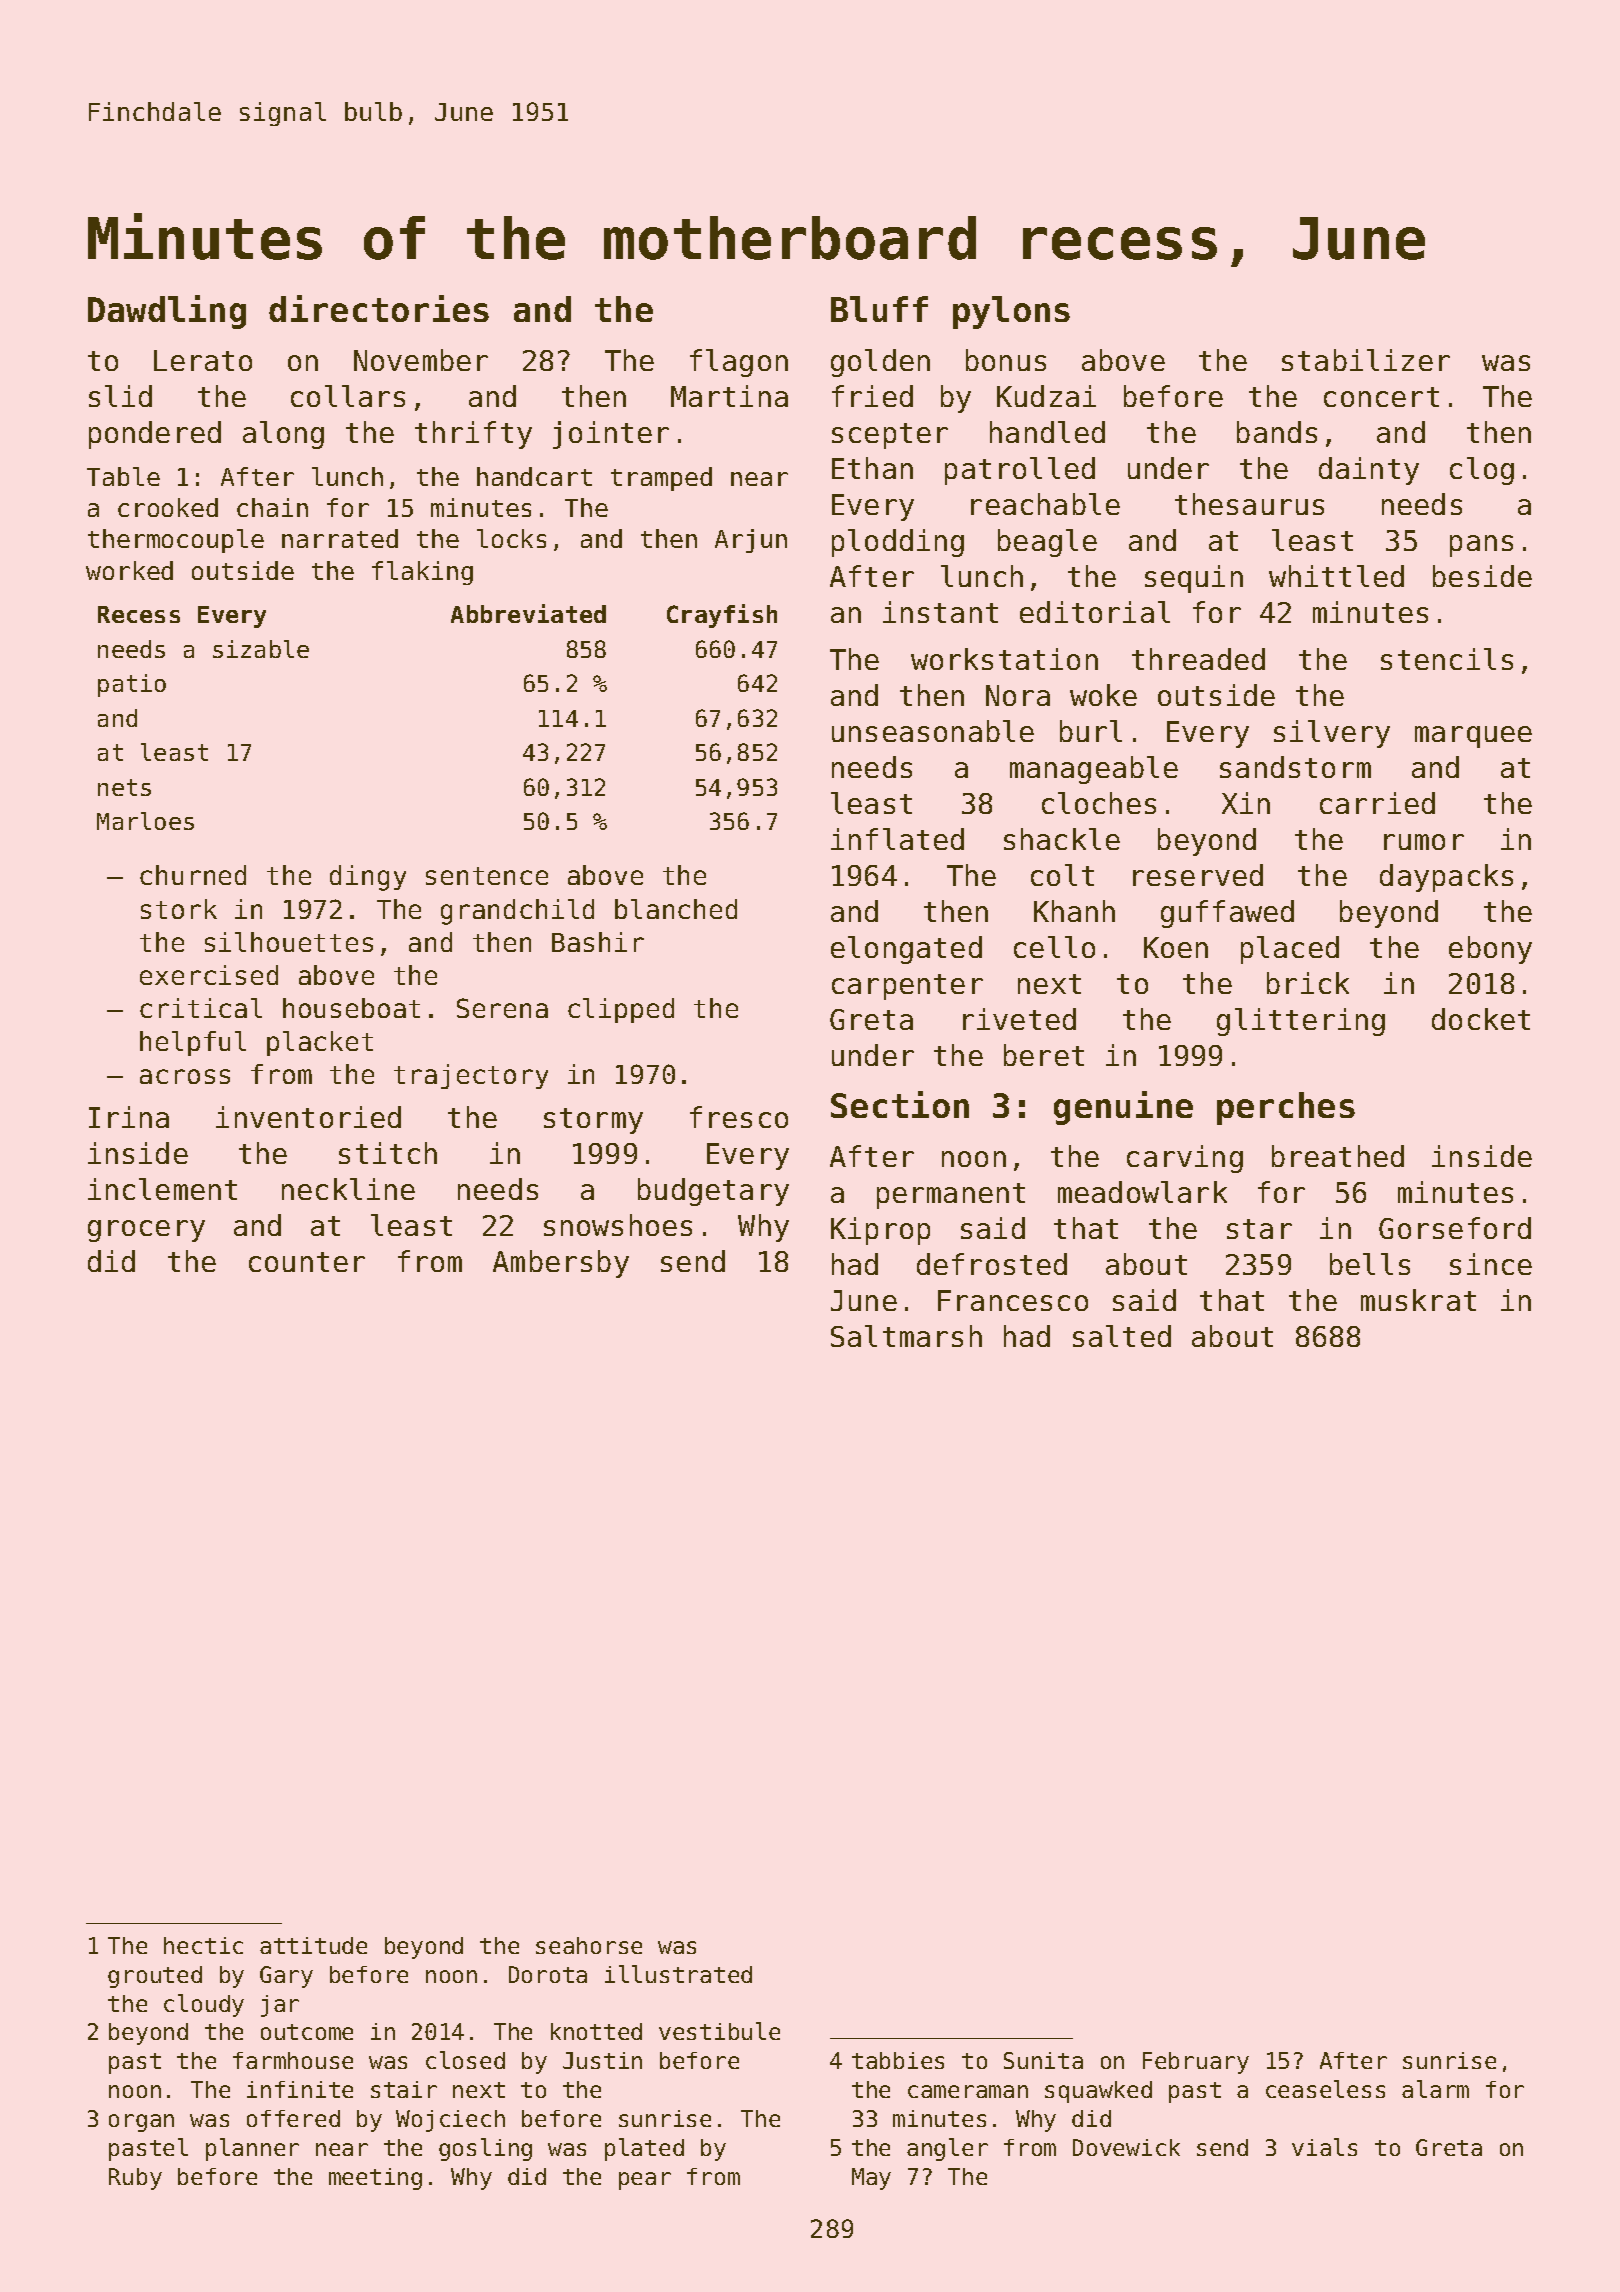 This page has height=2292, width=1620. What do you see at coordinates (307, 1262) in the page?
I see `counter` at bounding box center [307, 1262].
